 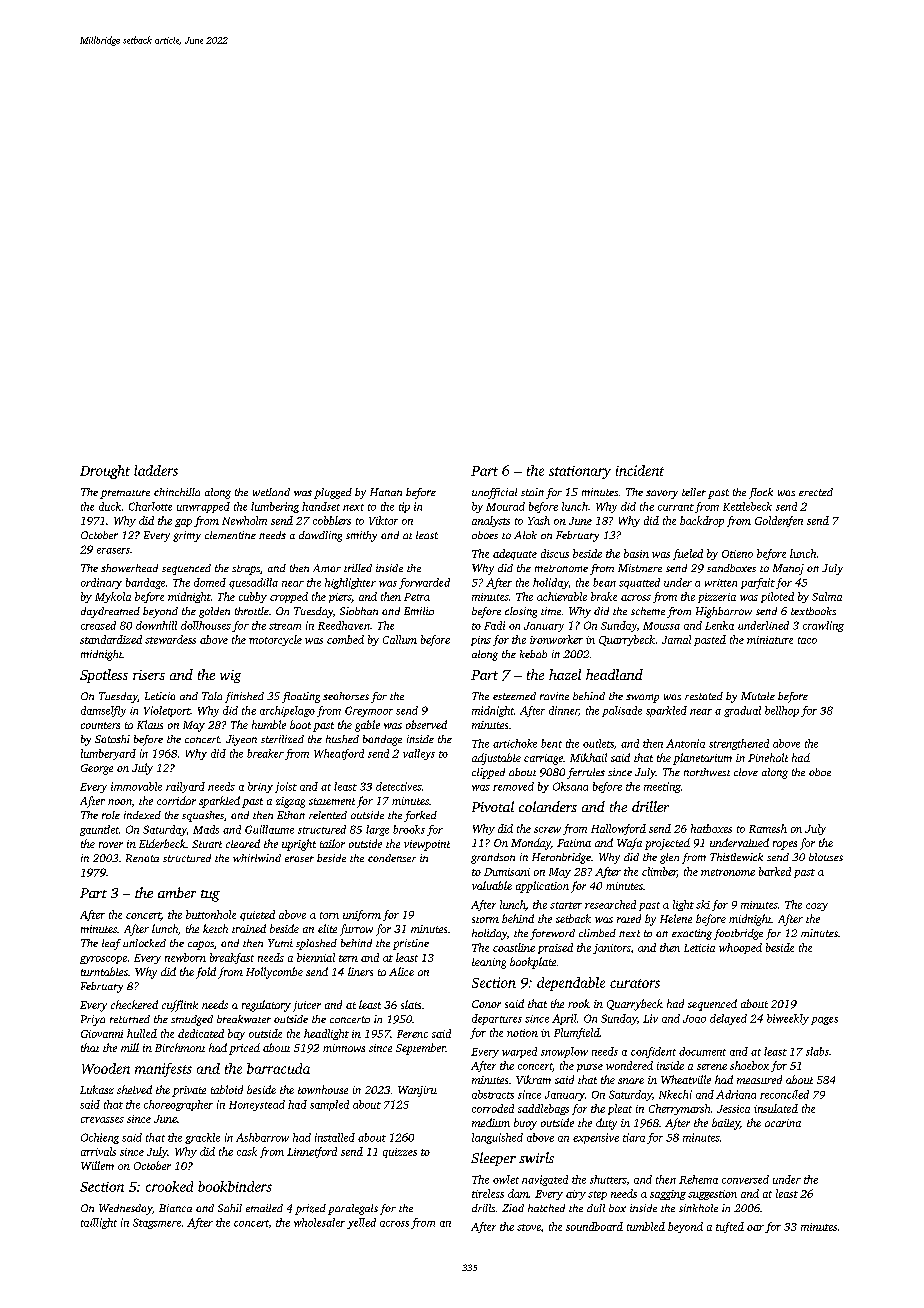 I want to click on ladders, so click(x=156, y=470).
